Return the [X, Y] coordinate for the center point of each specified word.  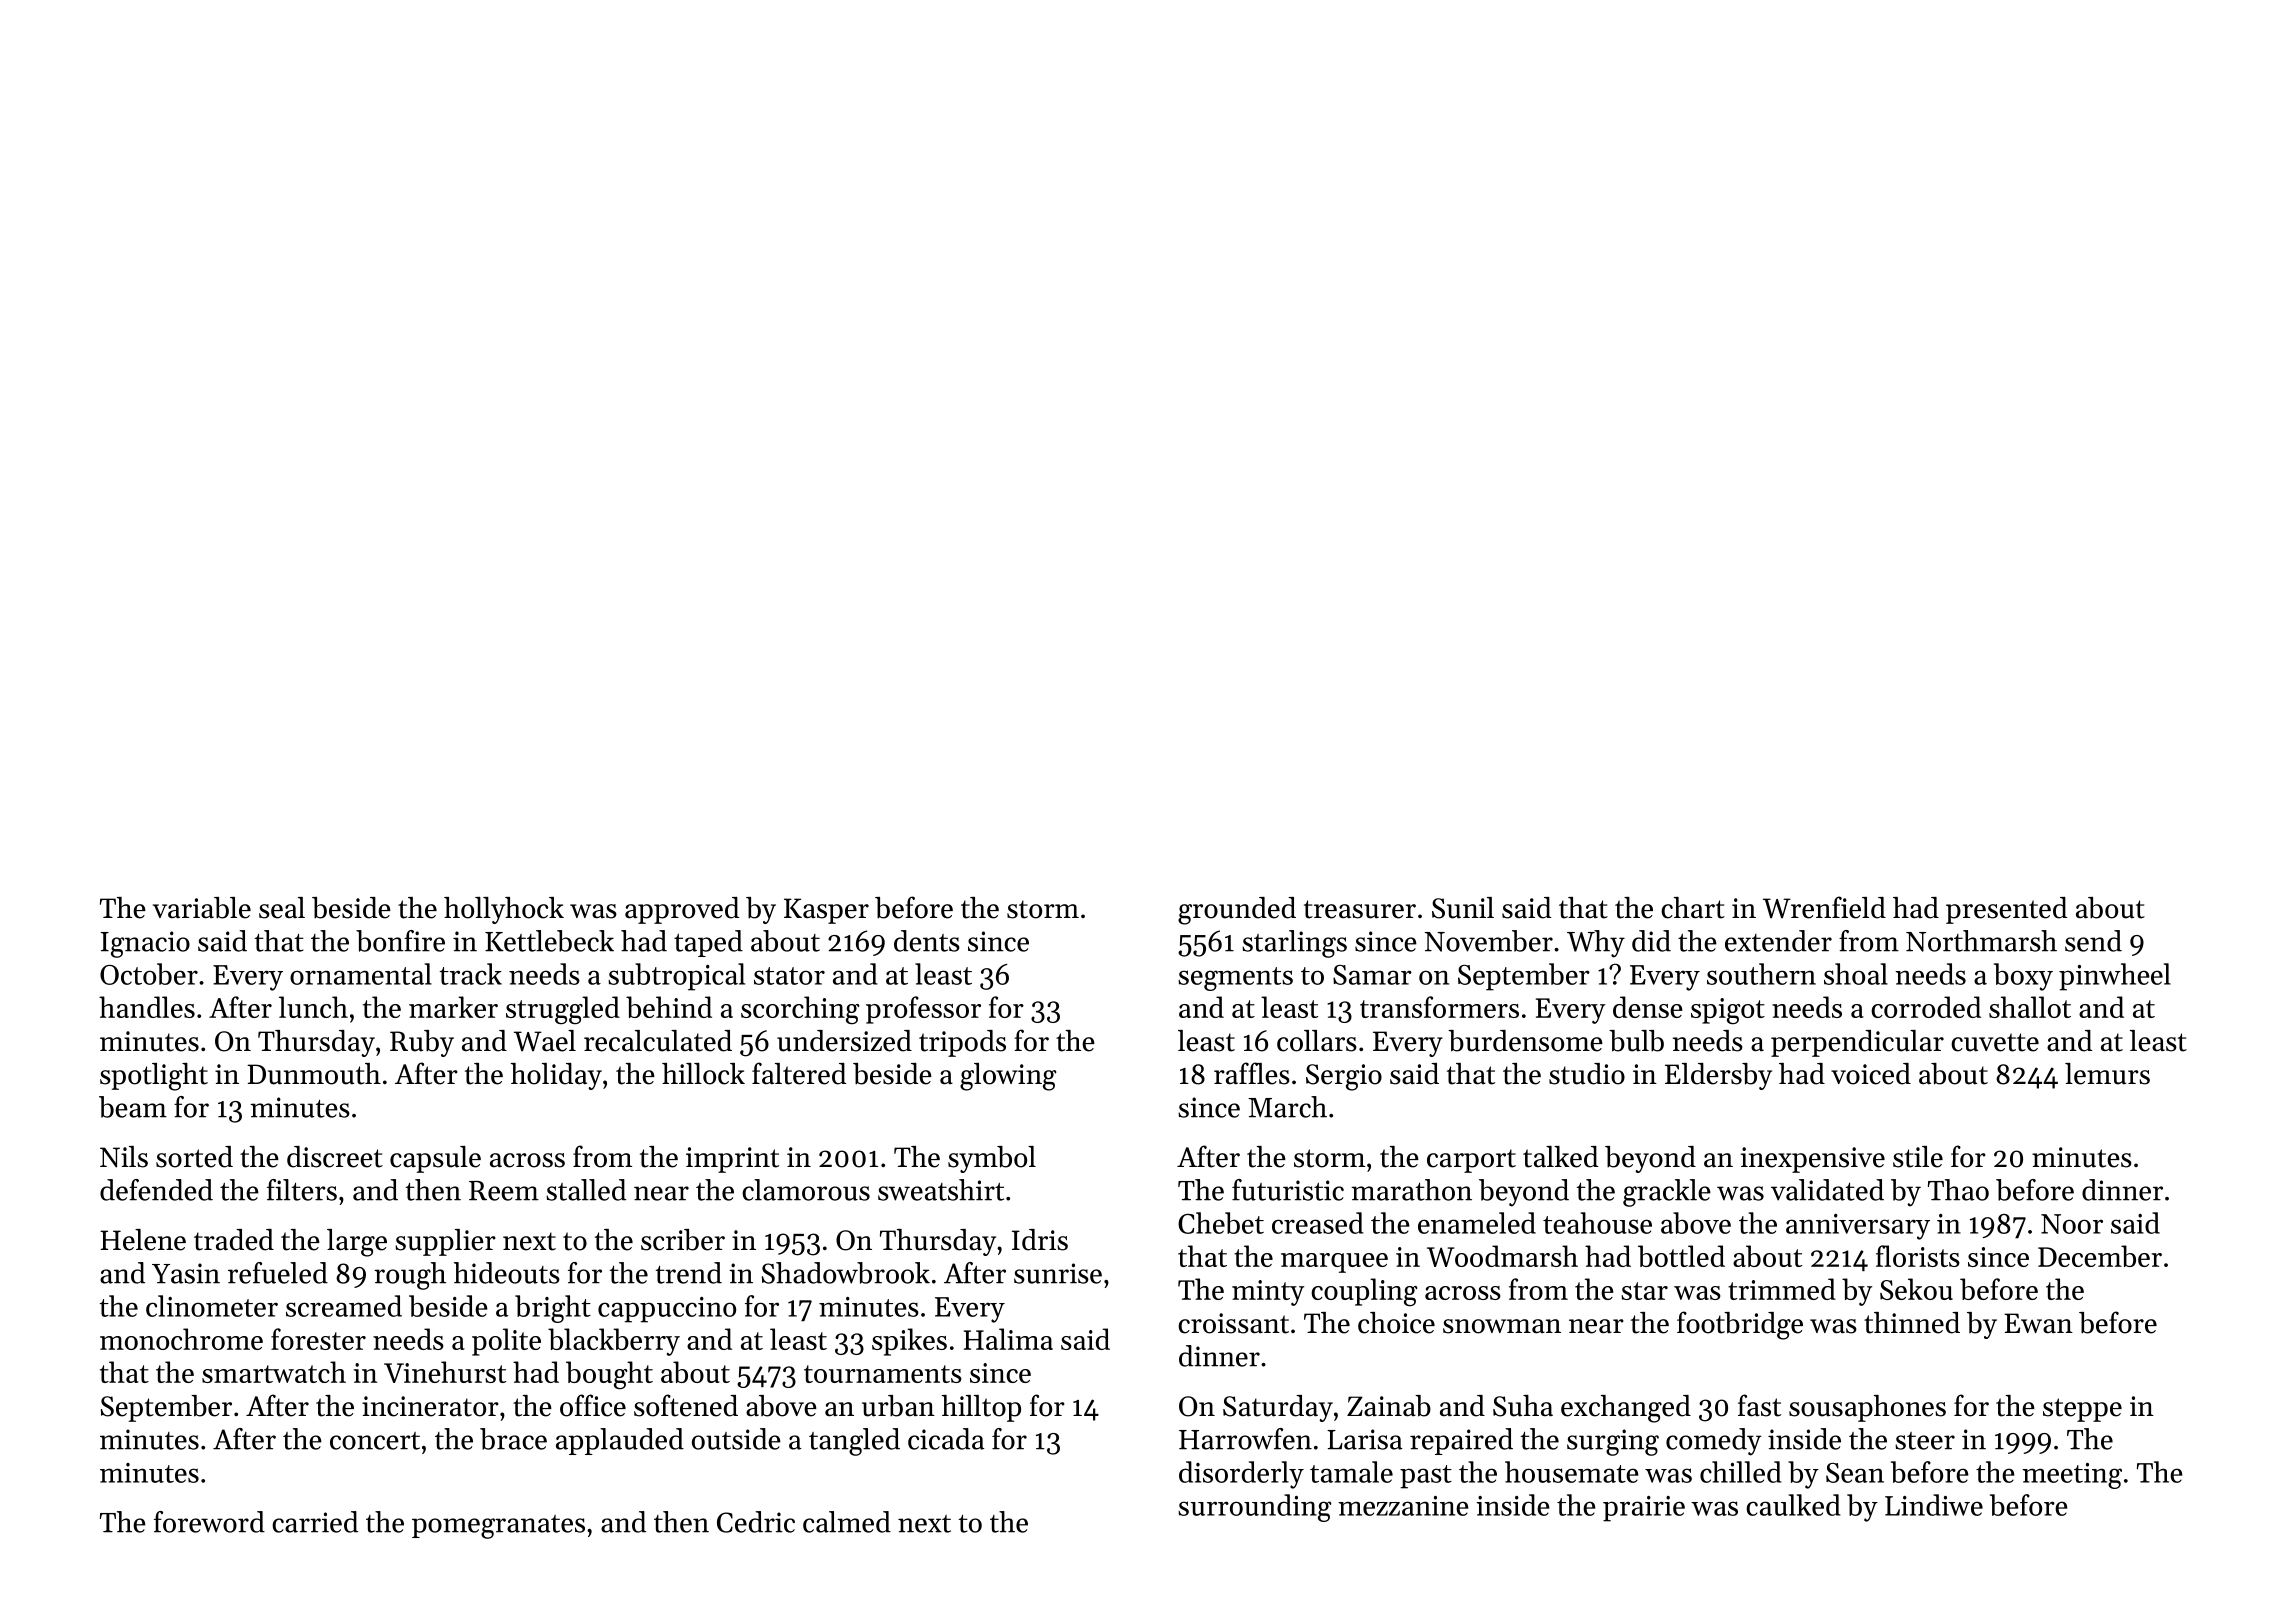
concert [375, 1441]
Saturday [1278, 1408]
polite [506, 1342]
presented [2006, 910]
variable [202, 908]
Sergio [1344, 1077]
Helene [143, 1240]
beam [133, 1107]
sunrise [1058, 1273]
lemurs [2107, 1074]
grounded [1237, 911]
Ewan [2038, 1323]
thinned [1912, 1323]
